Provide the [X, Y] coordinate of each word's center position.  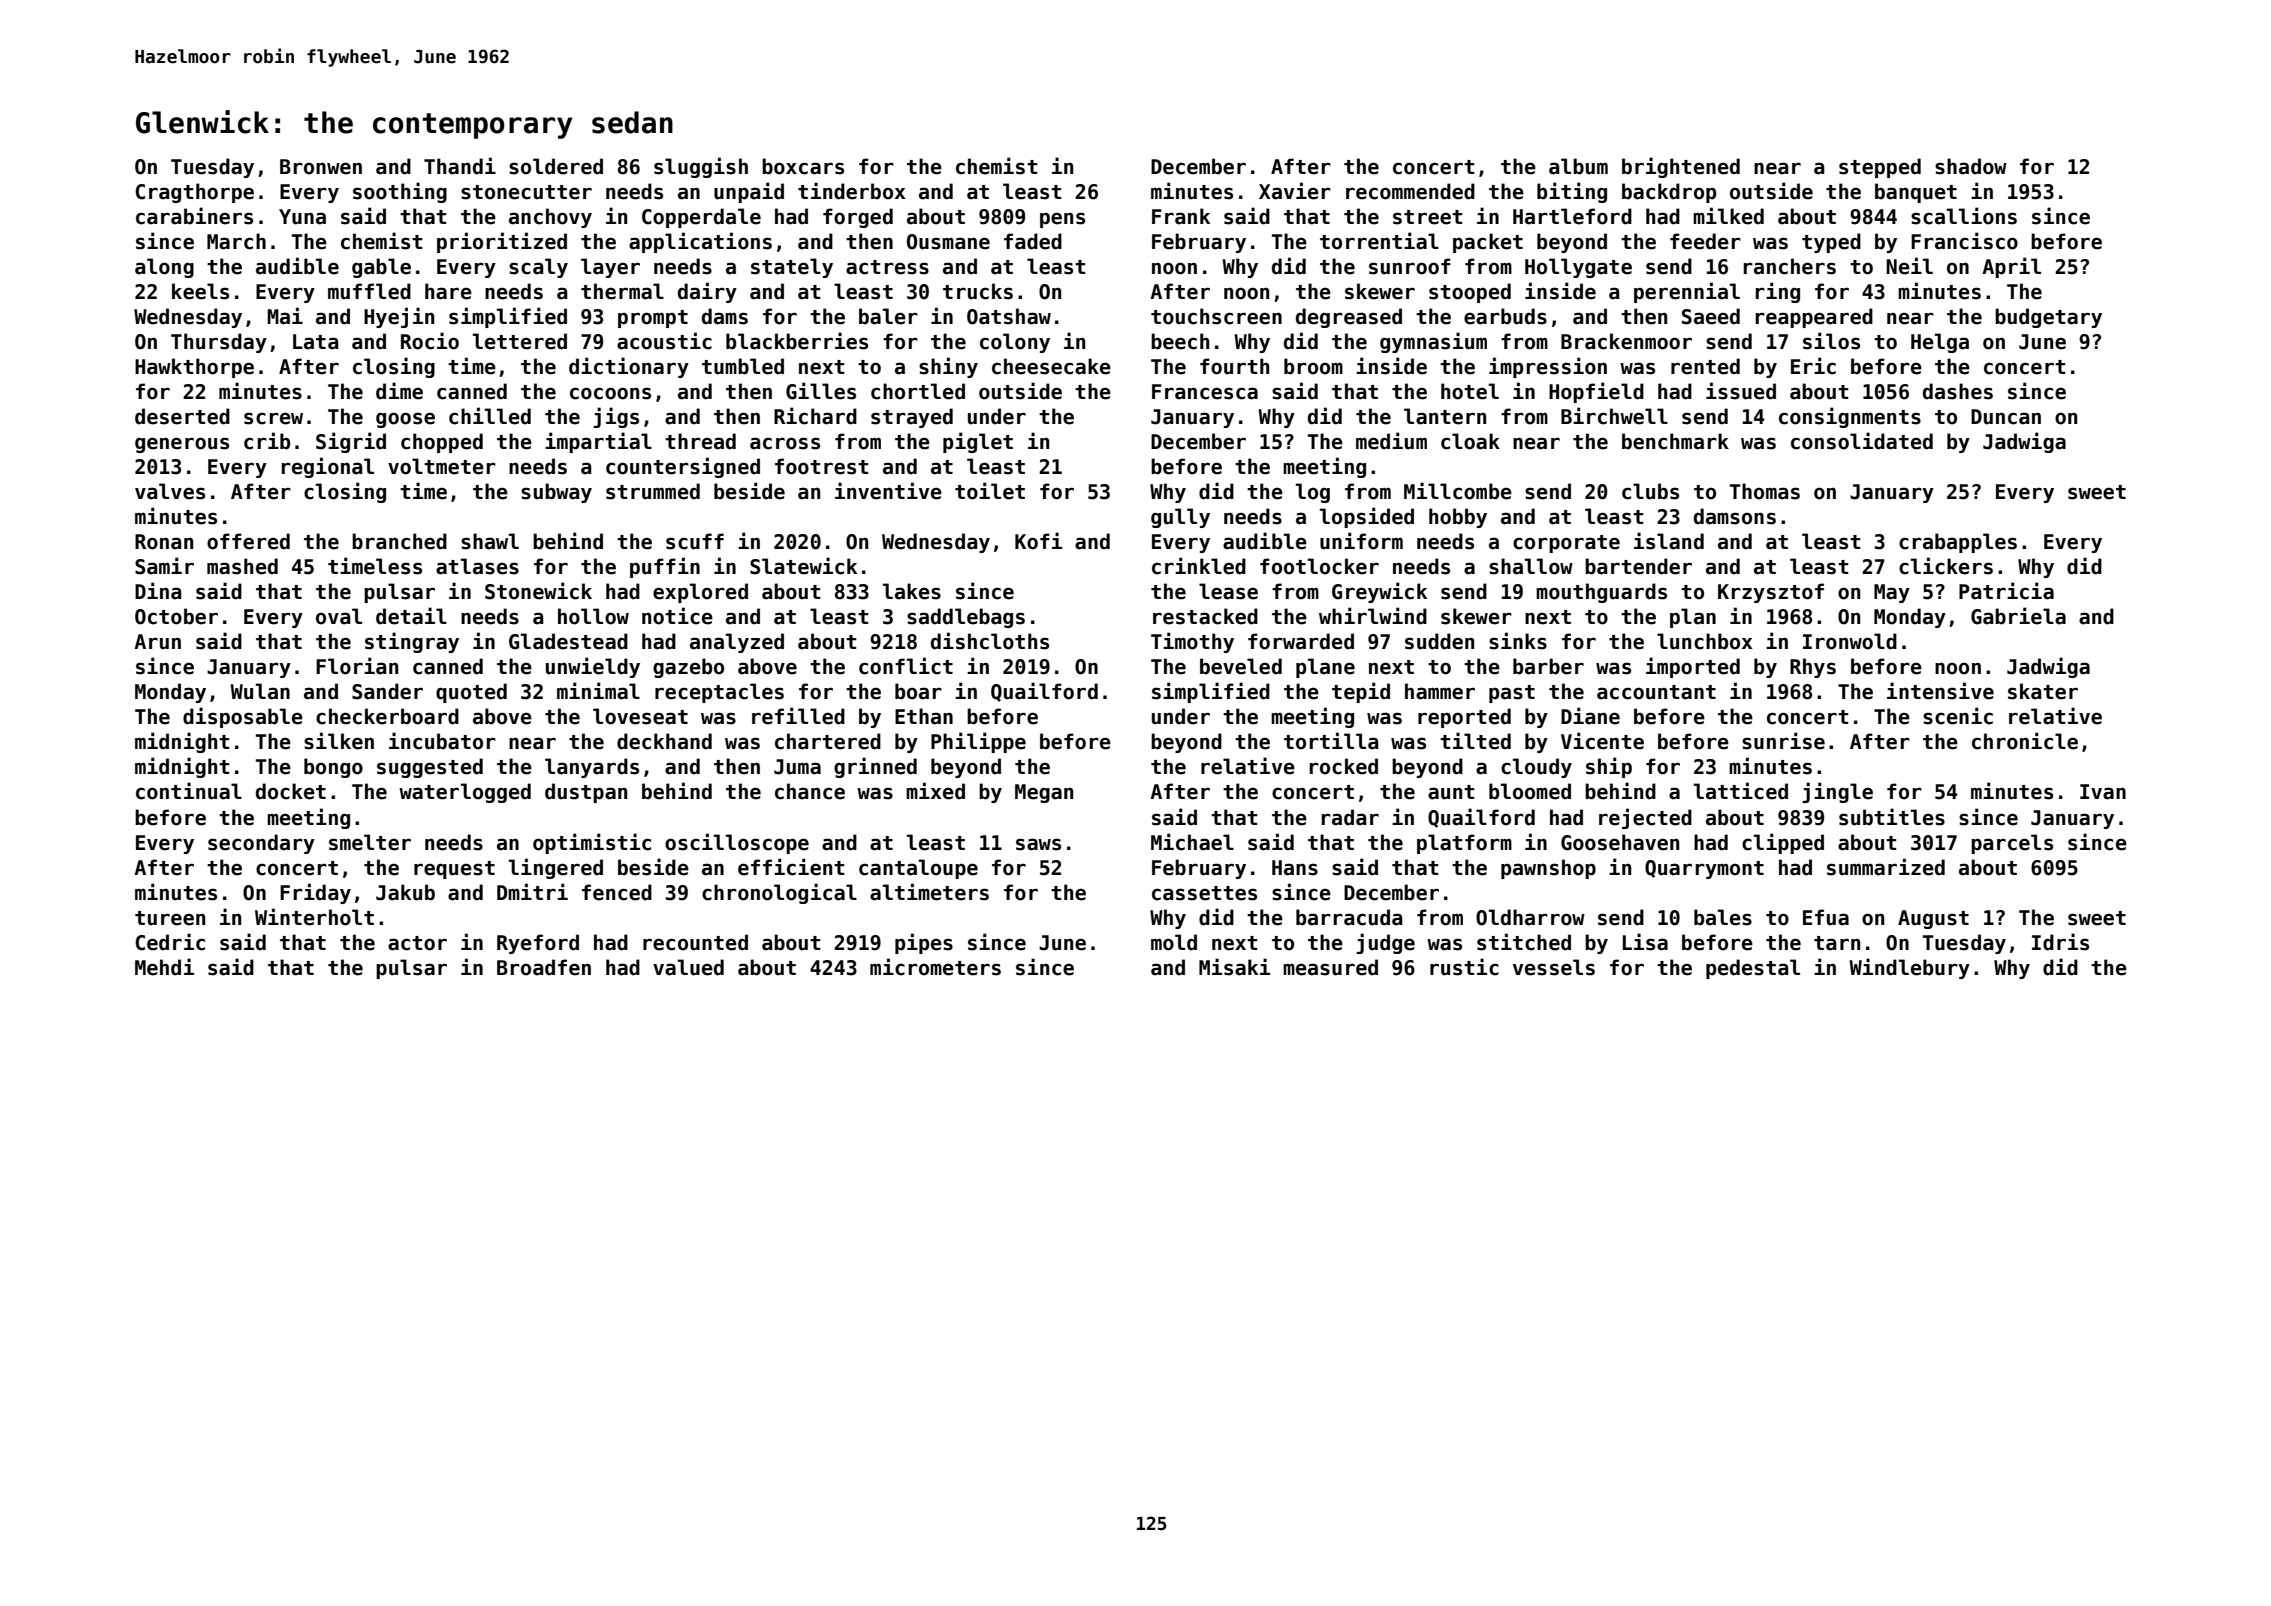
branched [399, 541]
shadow [1971, 166]
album [1578, 166]
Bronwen [321, 167]
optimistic [592, 843]
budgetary [2048, 318]
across [785, 443]
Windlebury [1909, 968]
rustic [1464, 967]
